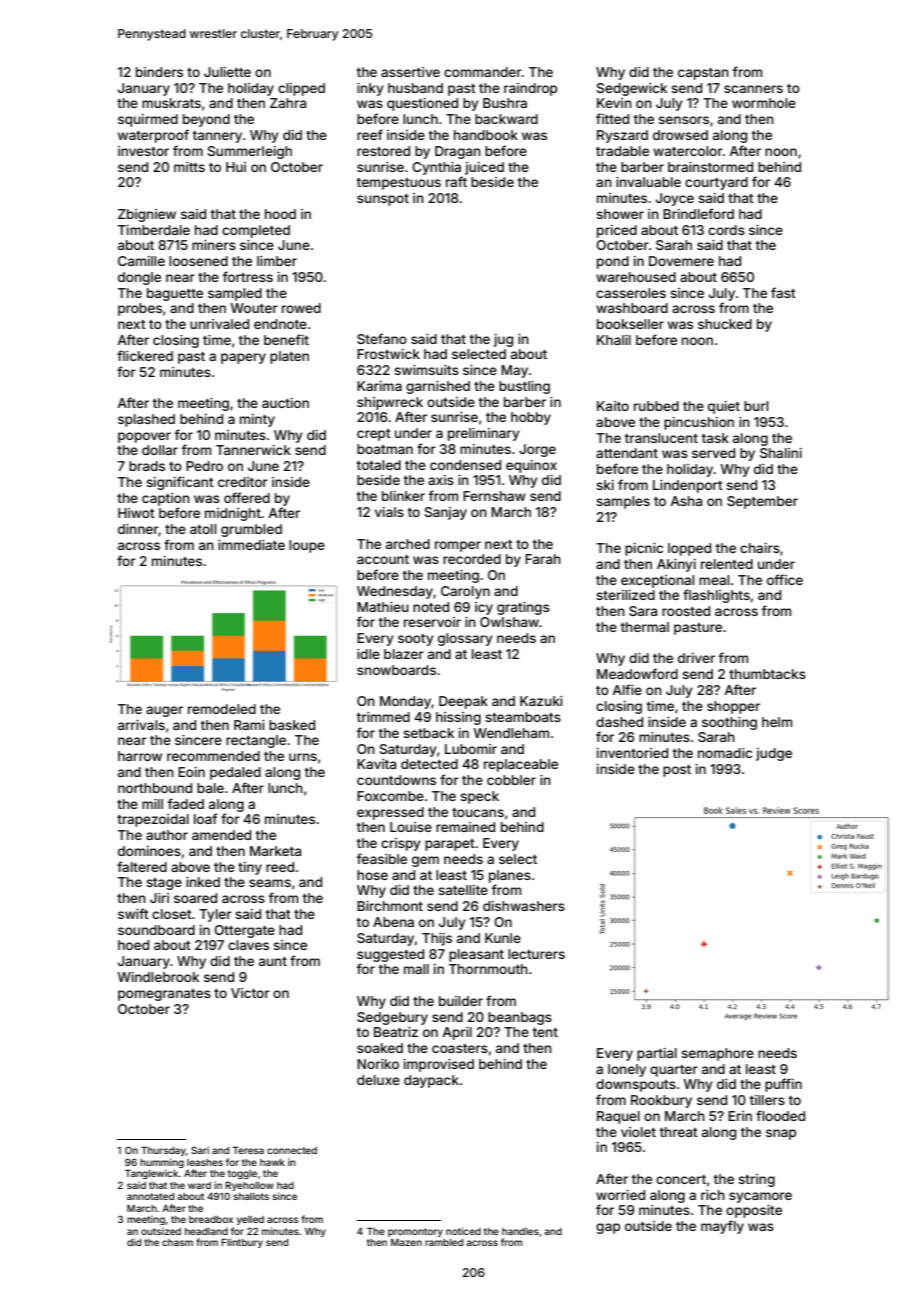 The height and width of the screenshot is (1308, 924). I want to click on equinox, so click(531, 466).
